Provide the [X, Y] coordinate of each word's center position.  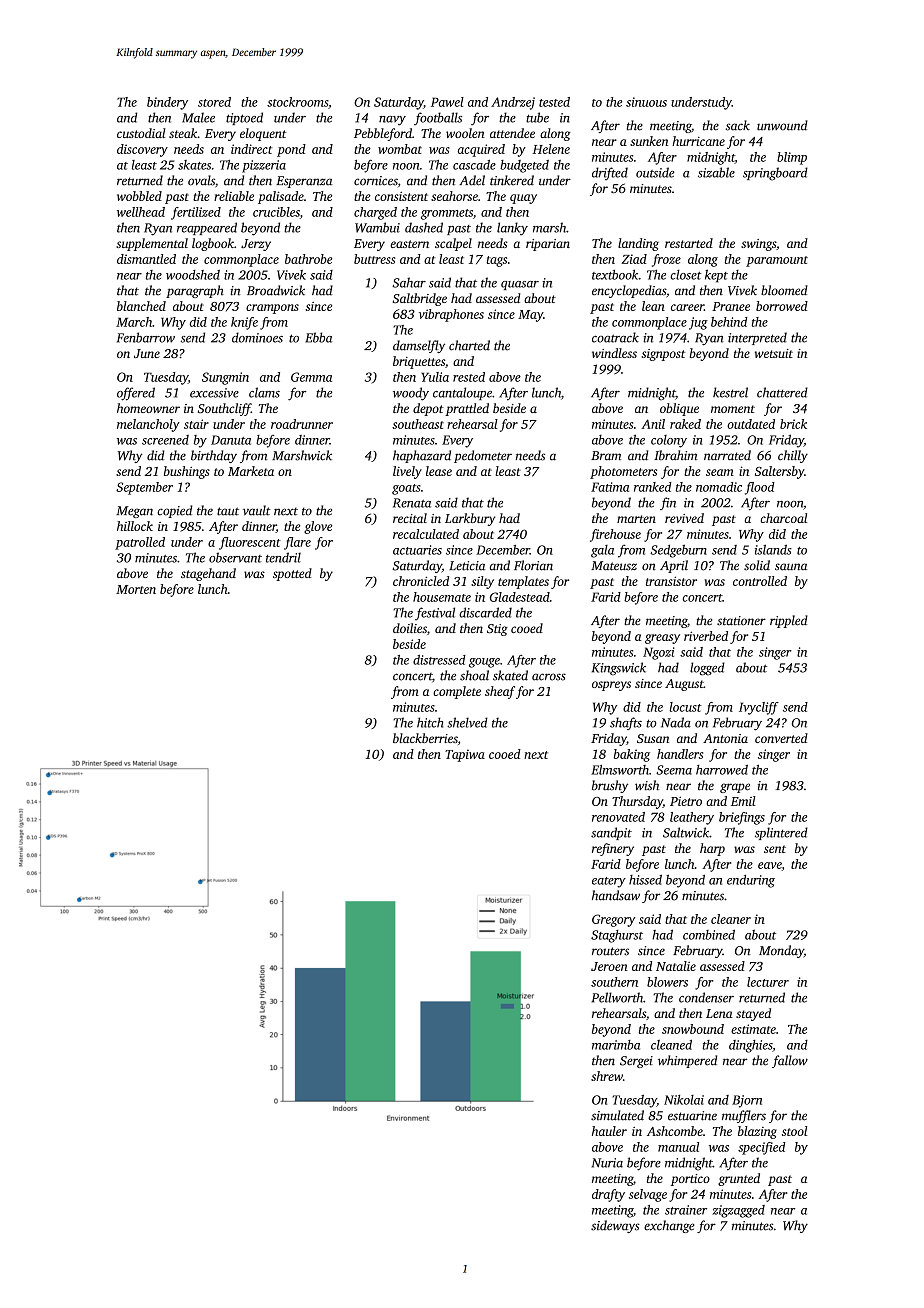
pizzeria [264, 166]
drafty [608, 1195]
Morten [136, 589]
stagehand [208, 574]
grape [735, 788]
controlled [760, 581]
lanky [512, 229]
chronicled [421, 581]
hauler [609, 1131]
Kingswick [619, 669]
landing [638, 244]
